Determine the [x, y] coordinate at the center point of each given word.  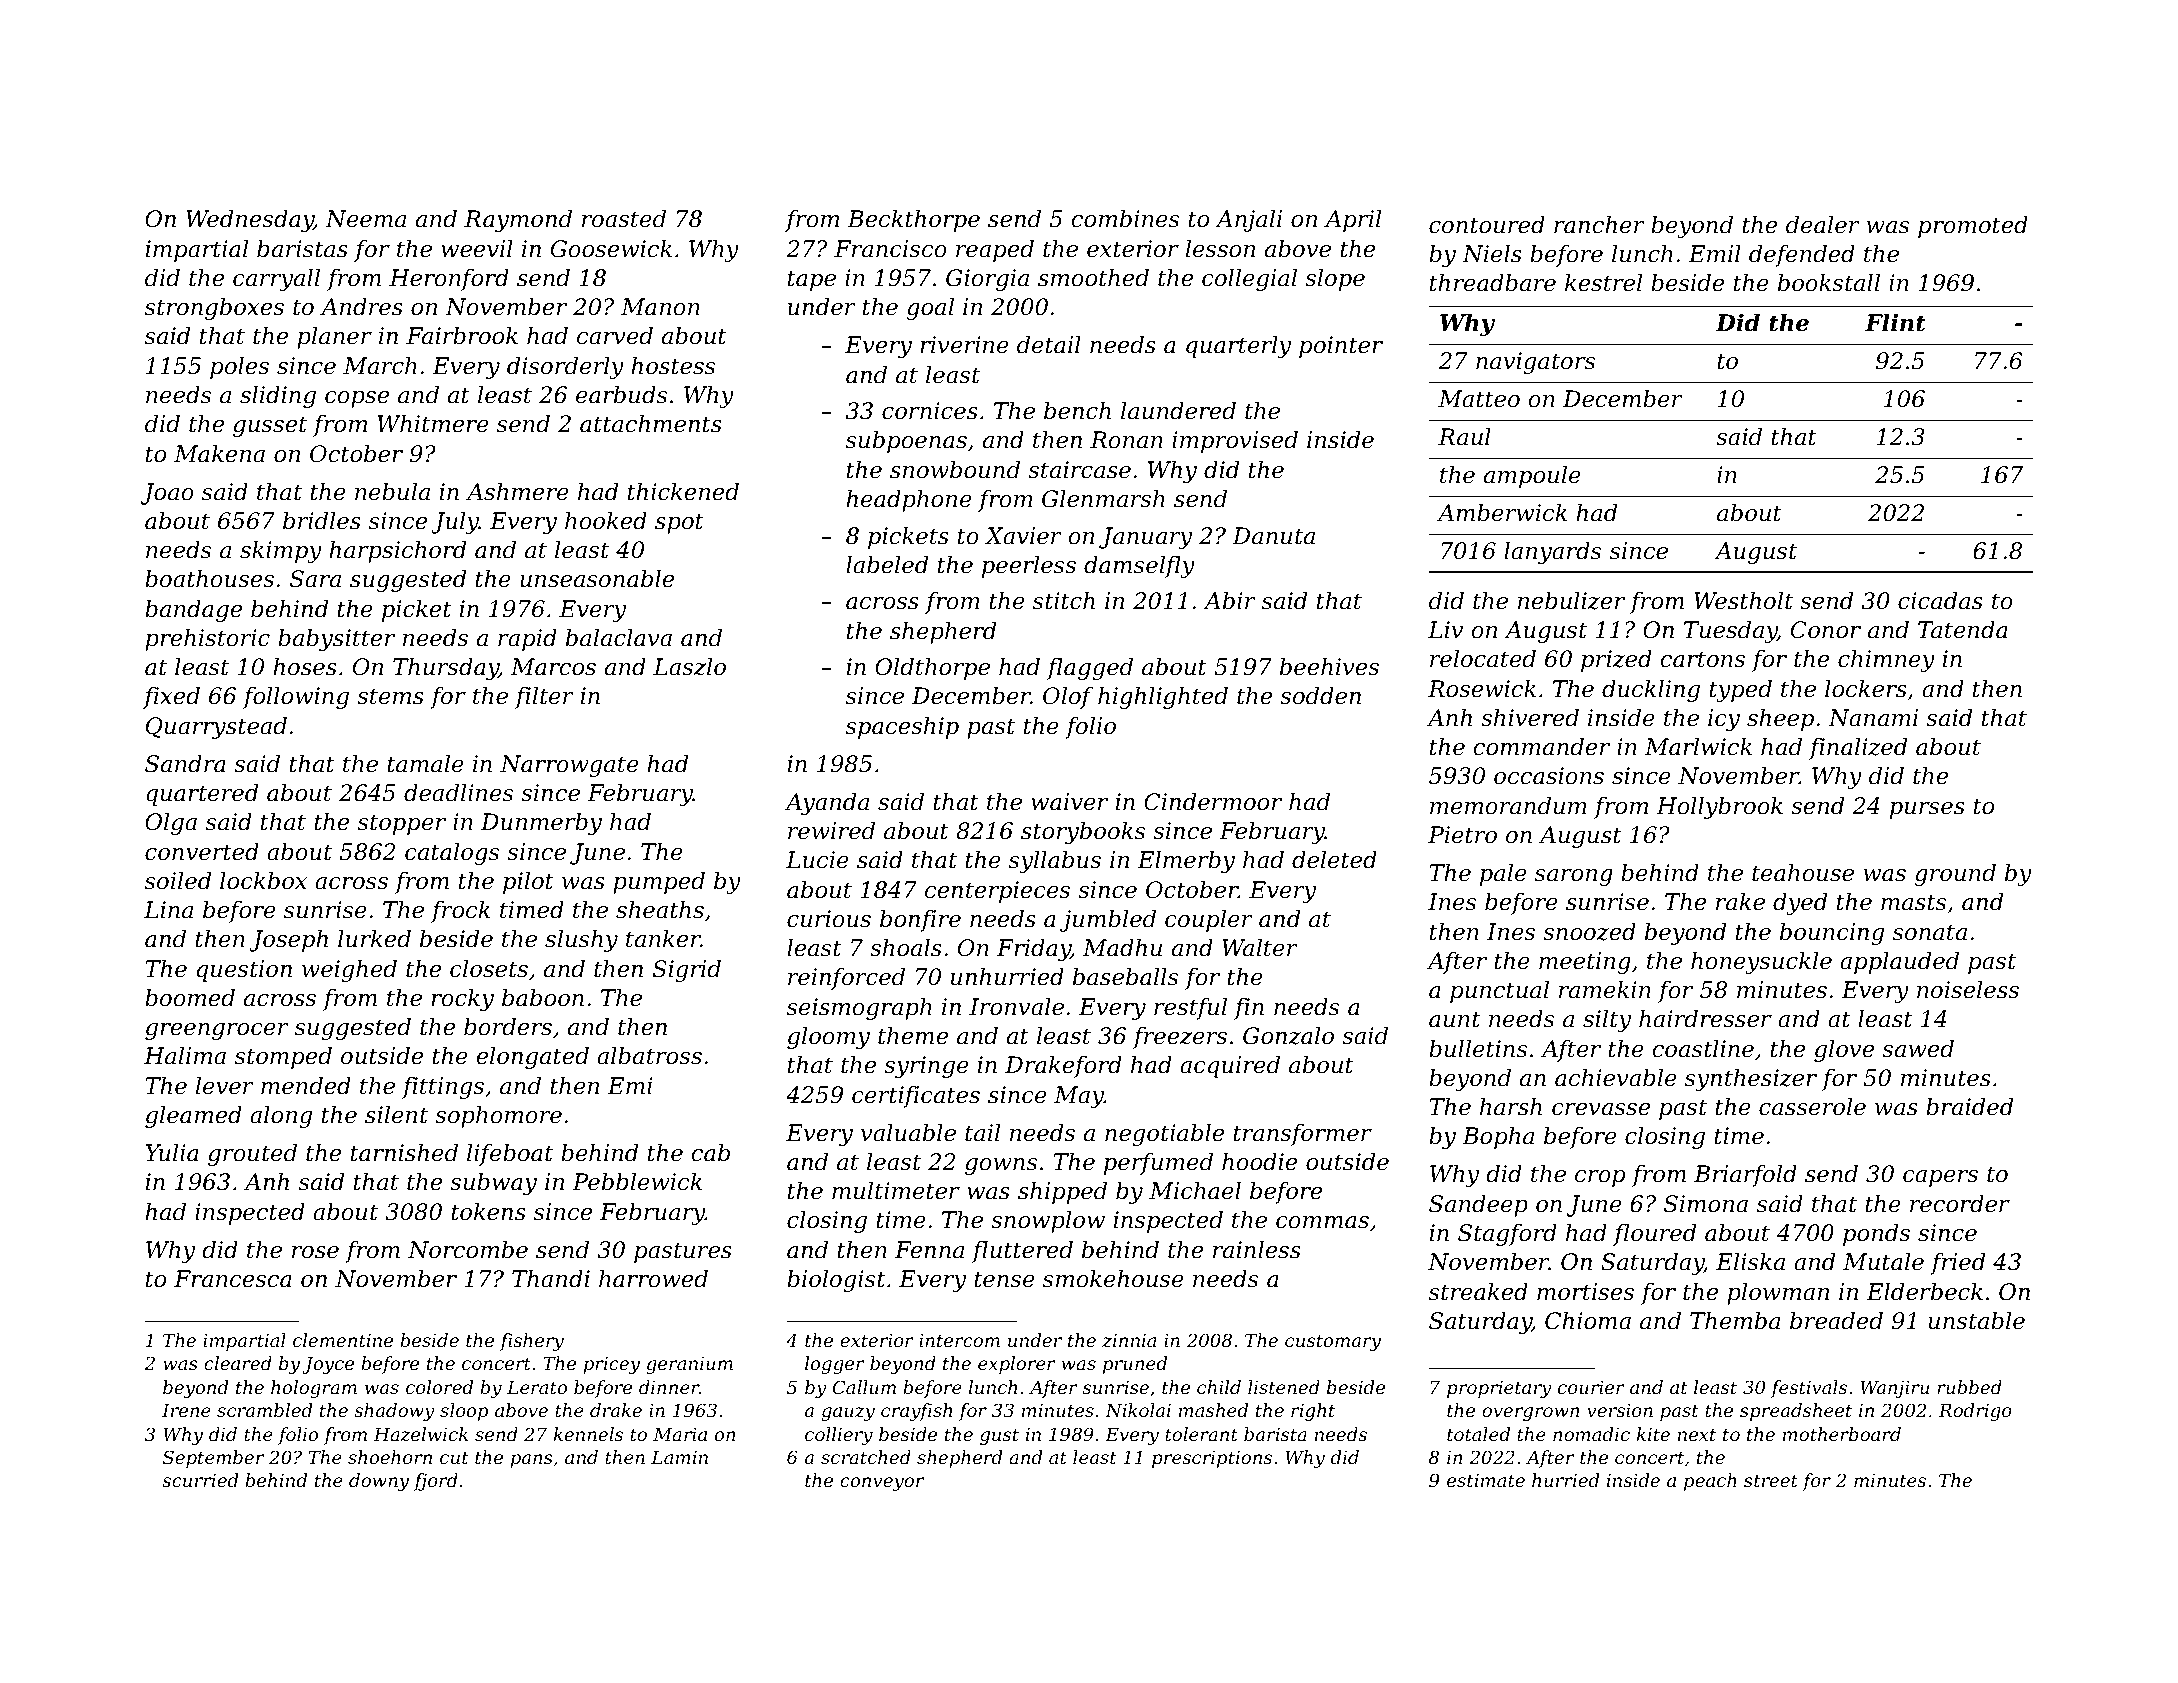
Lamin [679, 1457]
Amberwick [1502, 513]
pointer [1341, 347]
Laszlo [689, 667]
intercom [959, 1340]
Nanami [1873, 718]
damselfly [1139, 567]
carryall [276, 280]
